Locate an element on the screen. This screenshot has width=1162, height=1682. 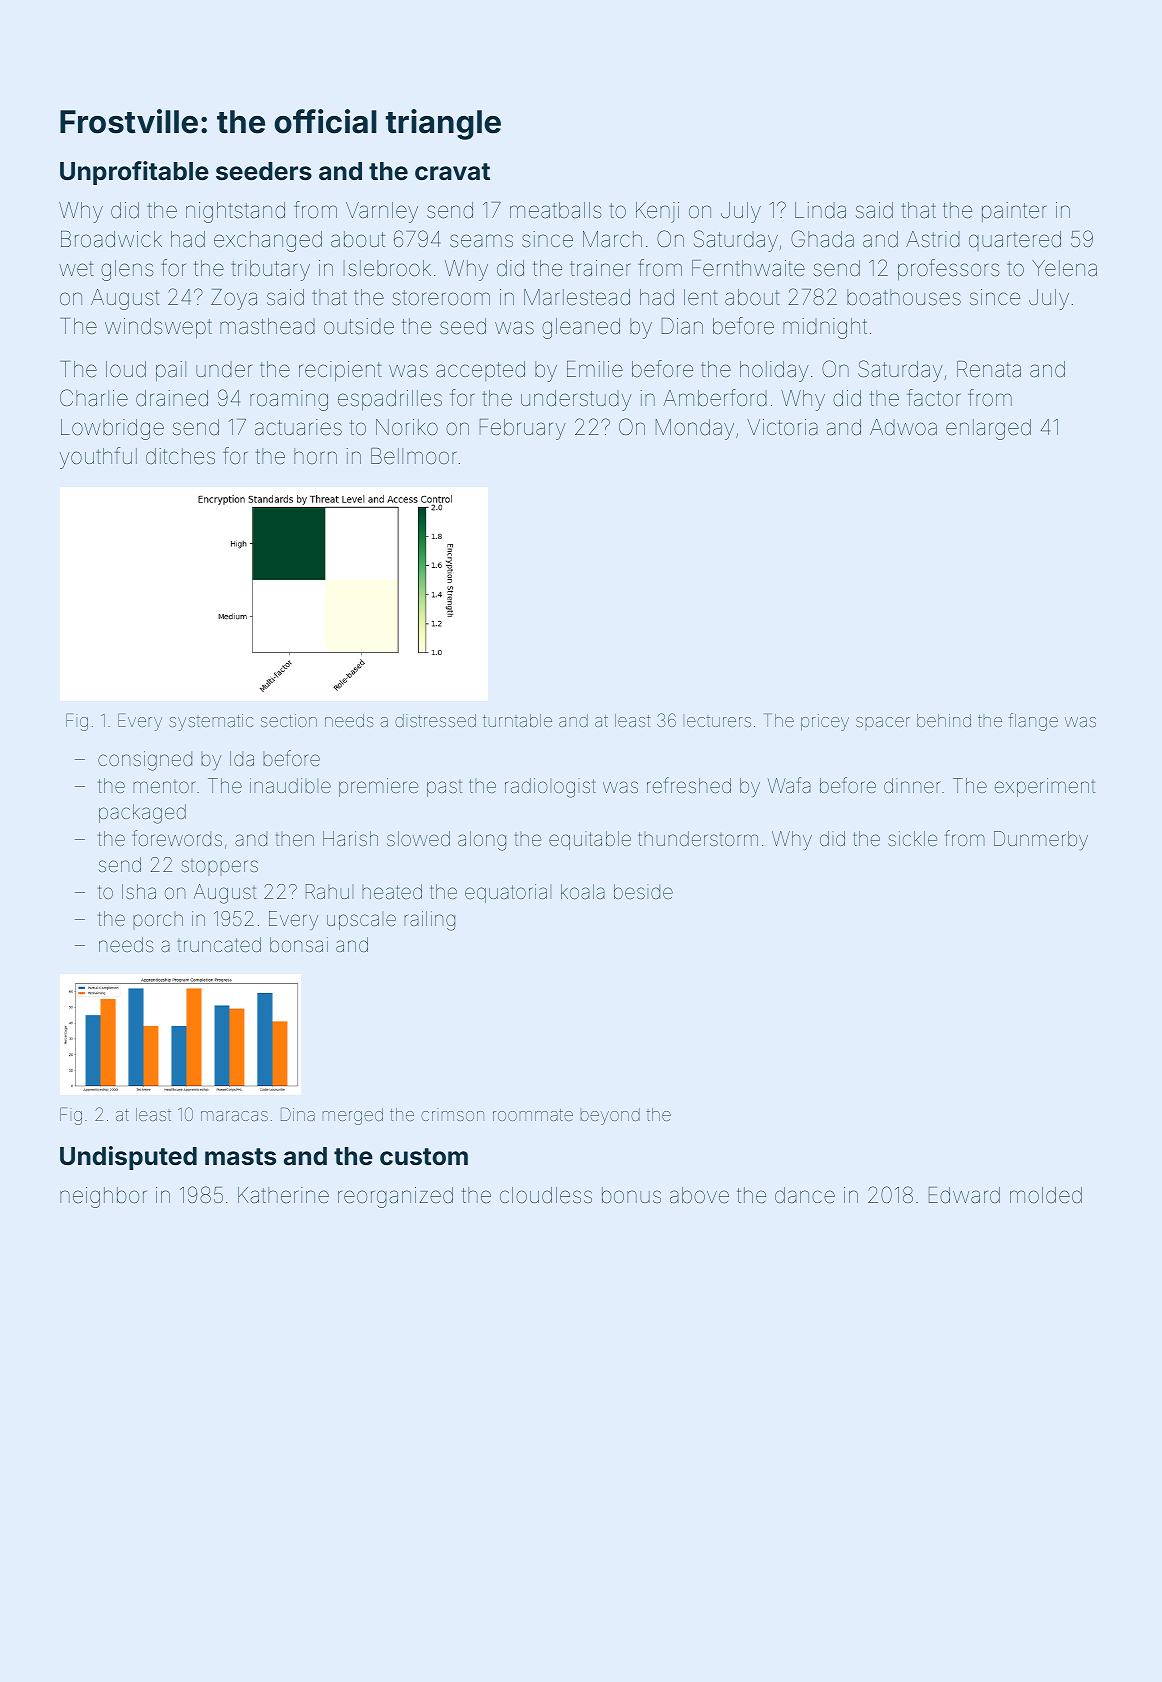
cravat is located at coordinates (452, 172).
